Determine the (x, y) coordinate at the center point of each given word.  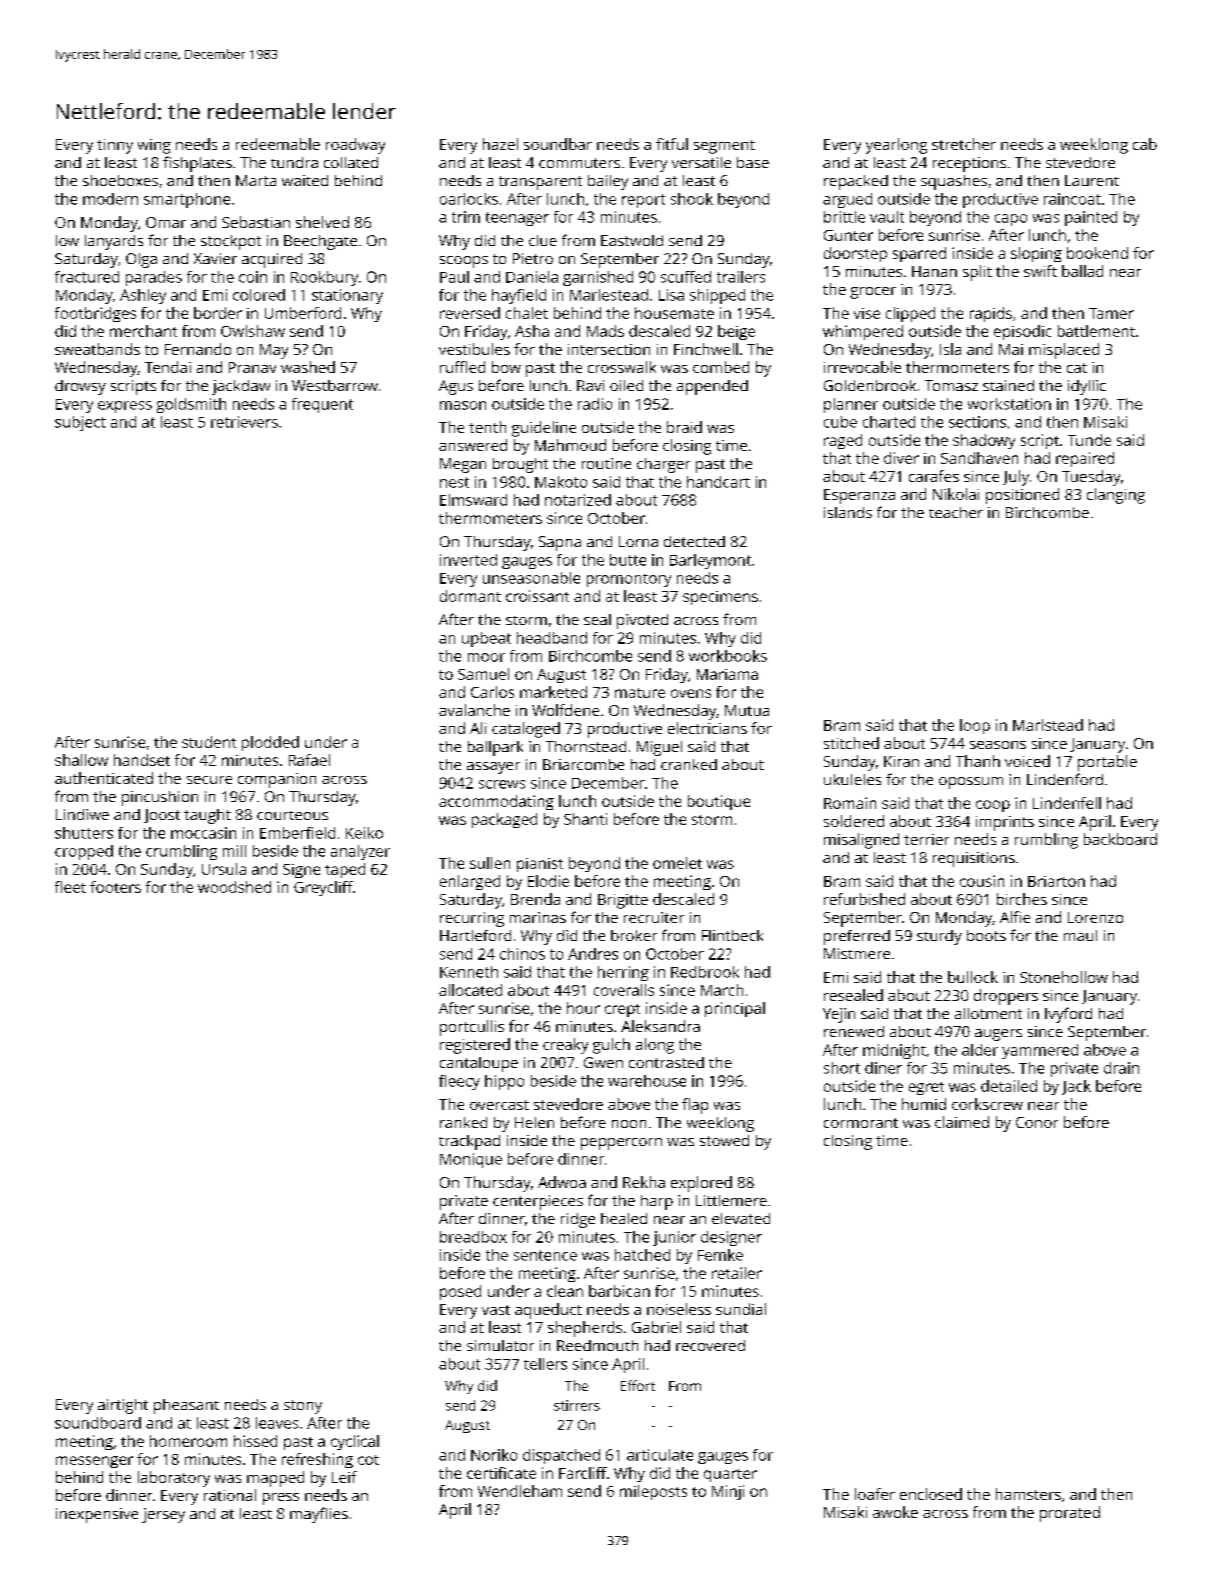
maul (1080, 935)
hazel (500, 144)
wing (154, 146)
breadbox (473, 1237)
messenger (94, 1462)
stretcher (964, 144)
